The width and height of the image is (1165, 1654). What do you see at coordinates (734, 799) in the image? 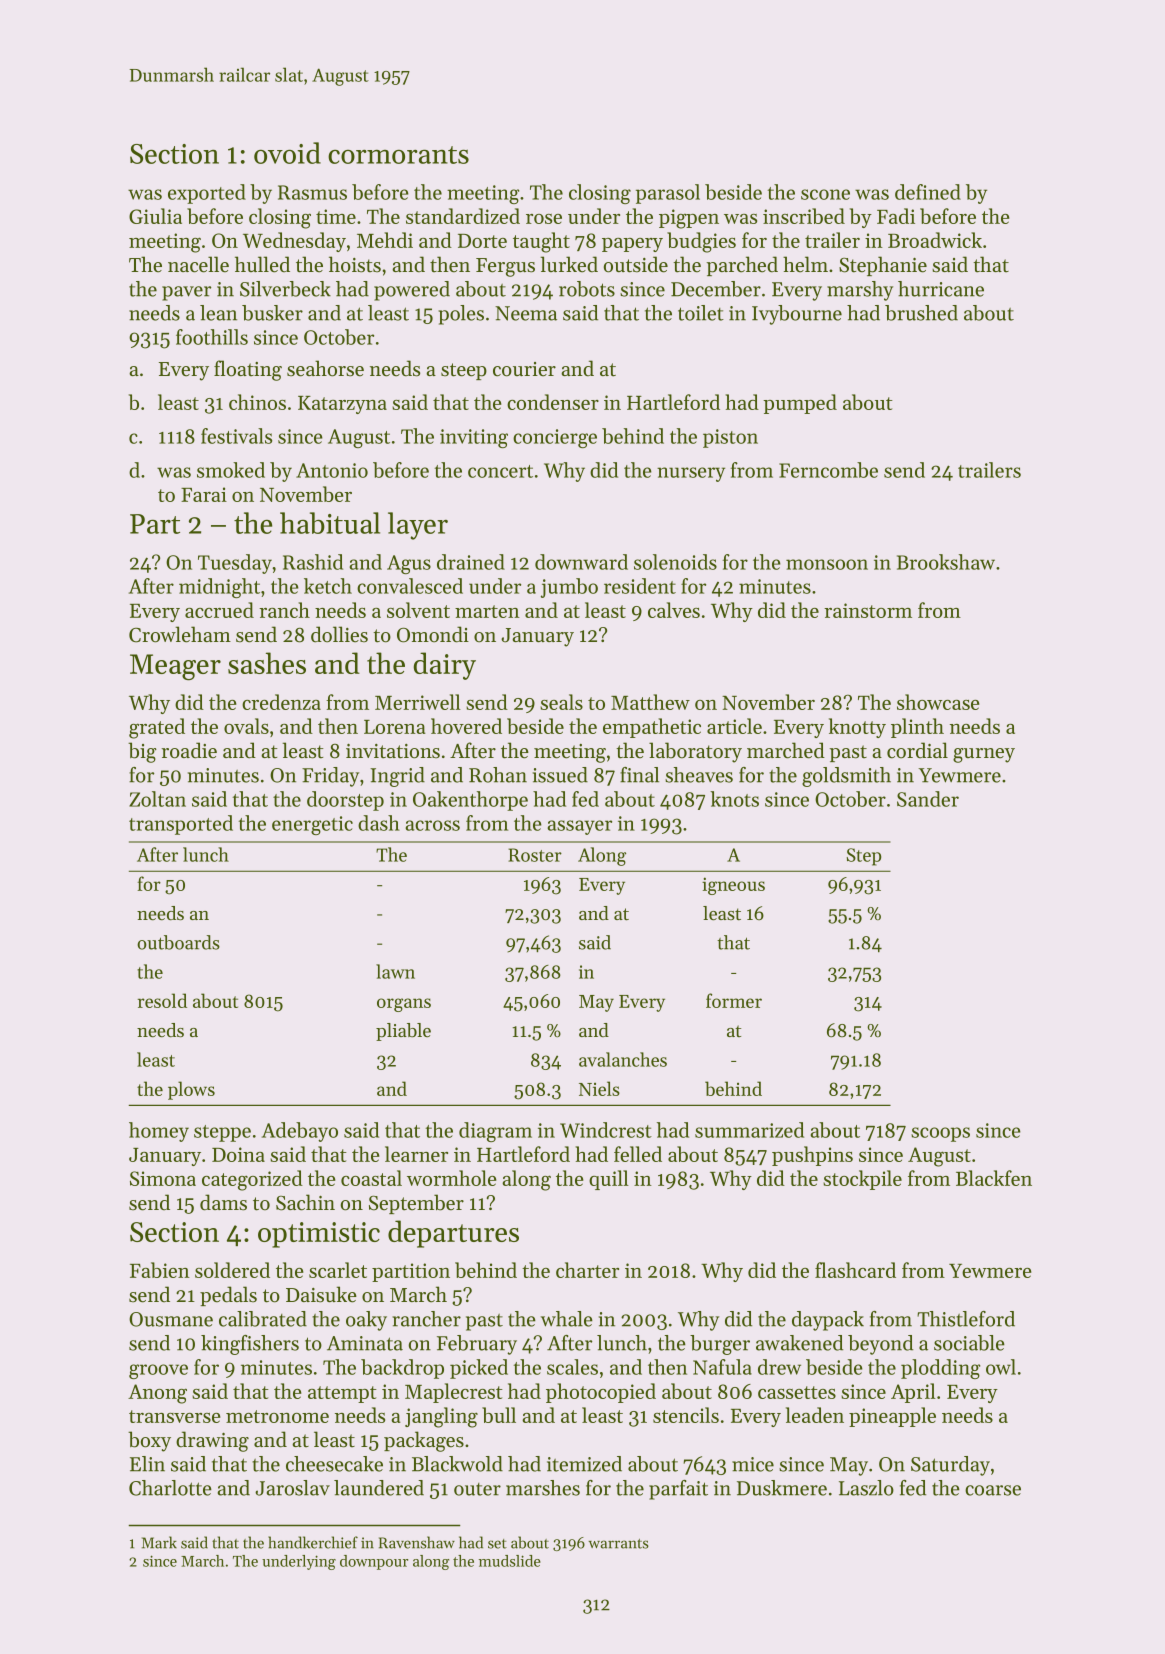
I see `knots` at bounding box center [734, 799].
